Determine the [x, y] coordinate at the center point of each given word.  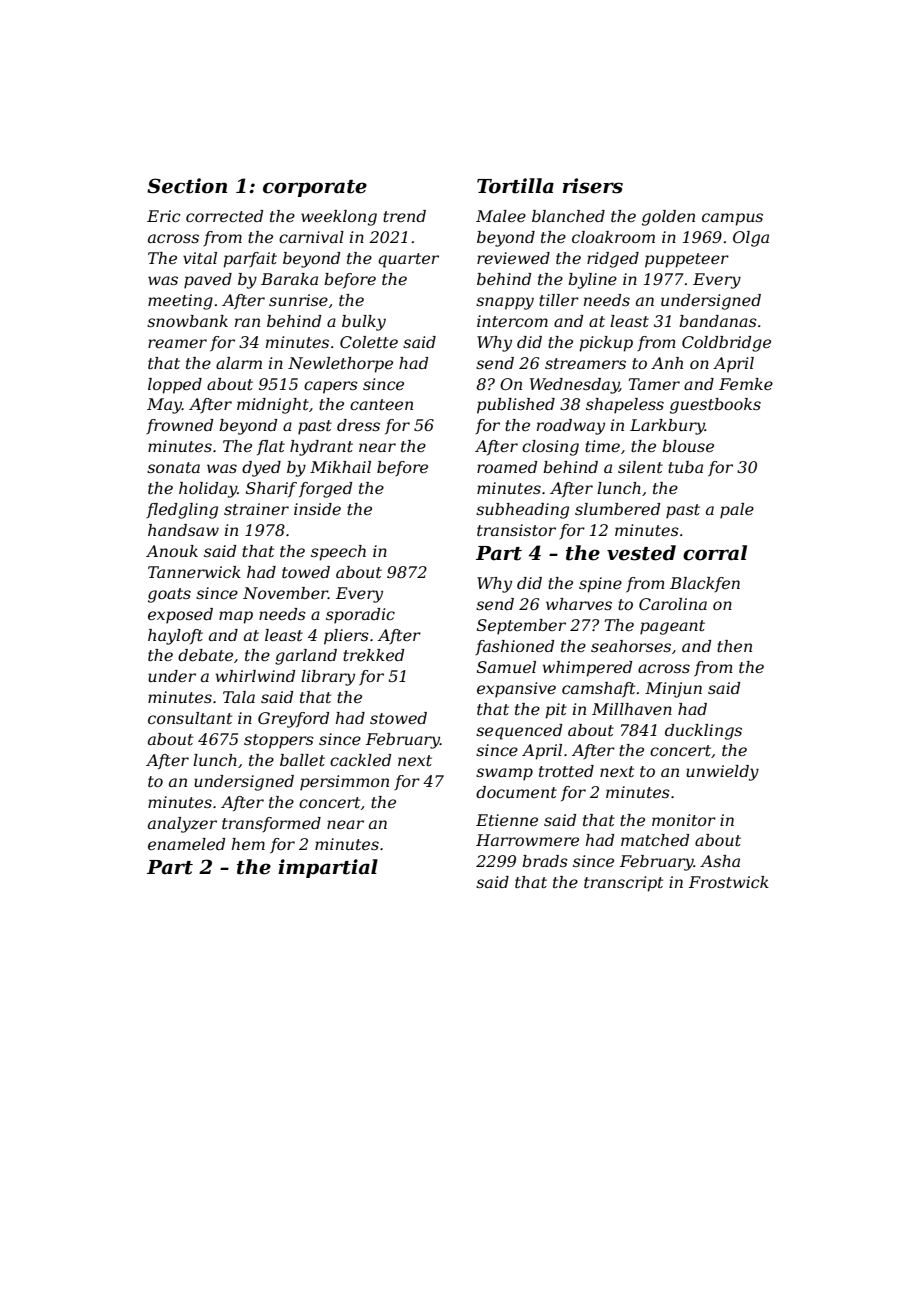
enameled [186, 844]
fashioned [514, 647]
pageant [672, 627]
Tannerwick [194, 572]
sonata [173, 467]
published [516, 406]
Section [187, 186]
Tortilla [515, 186]
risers [592, 186]
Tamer [654, 384]
